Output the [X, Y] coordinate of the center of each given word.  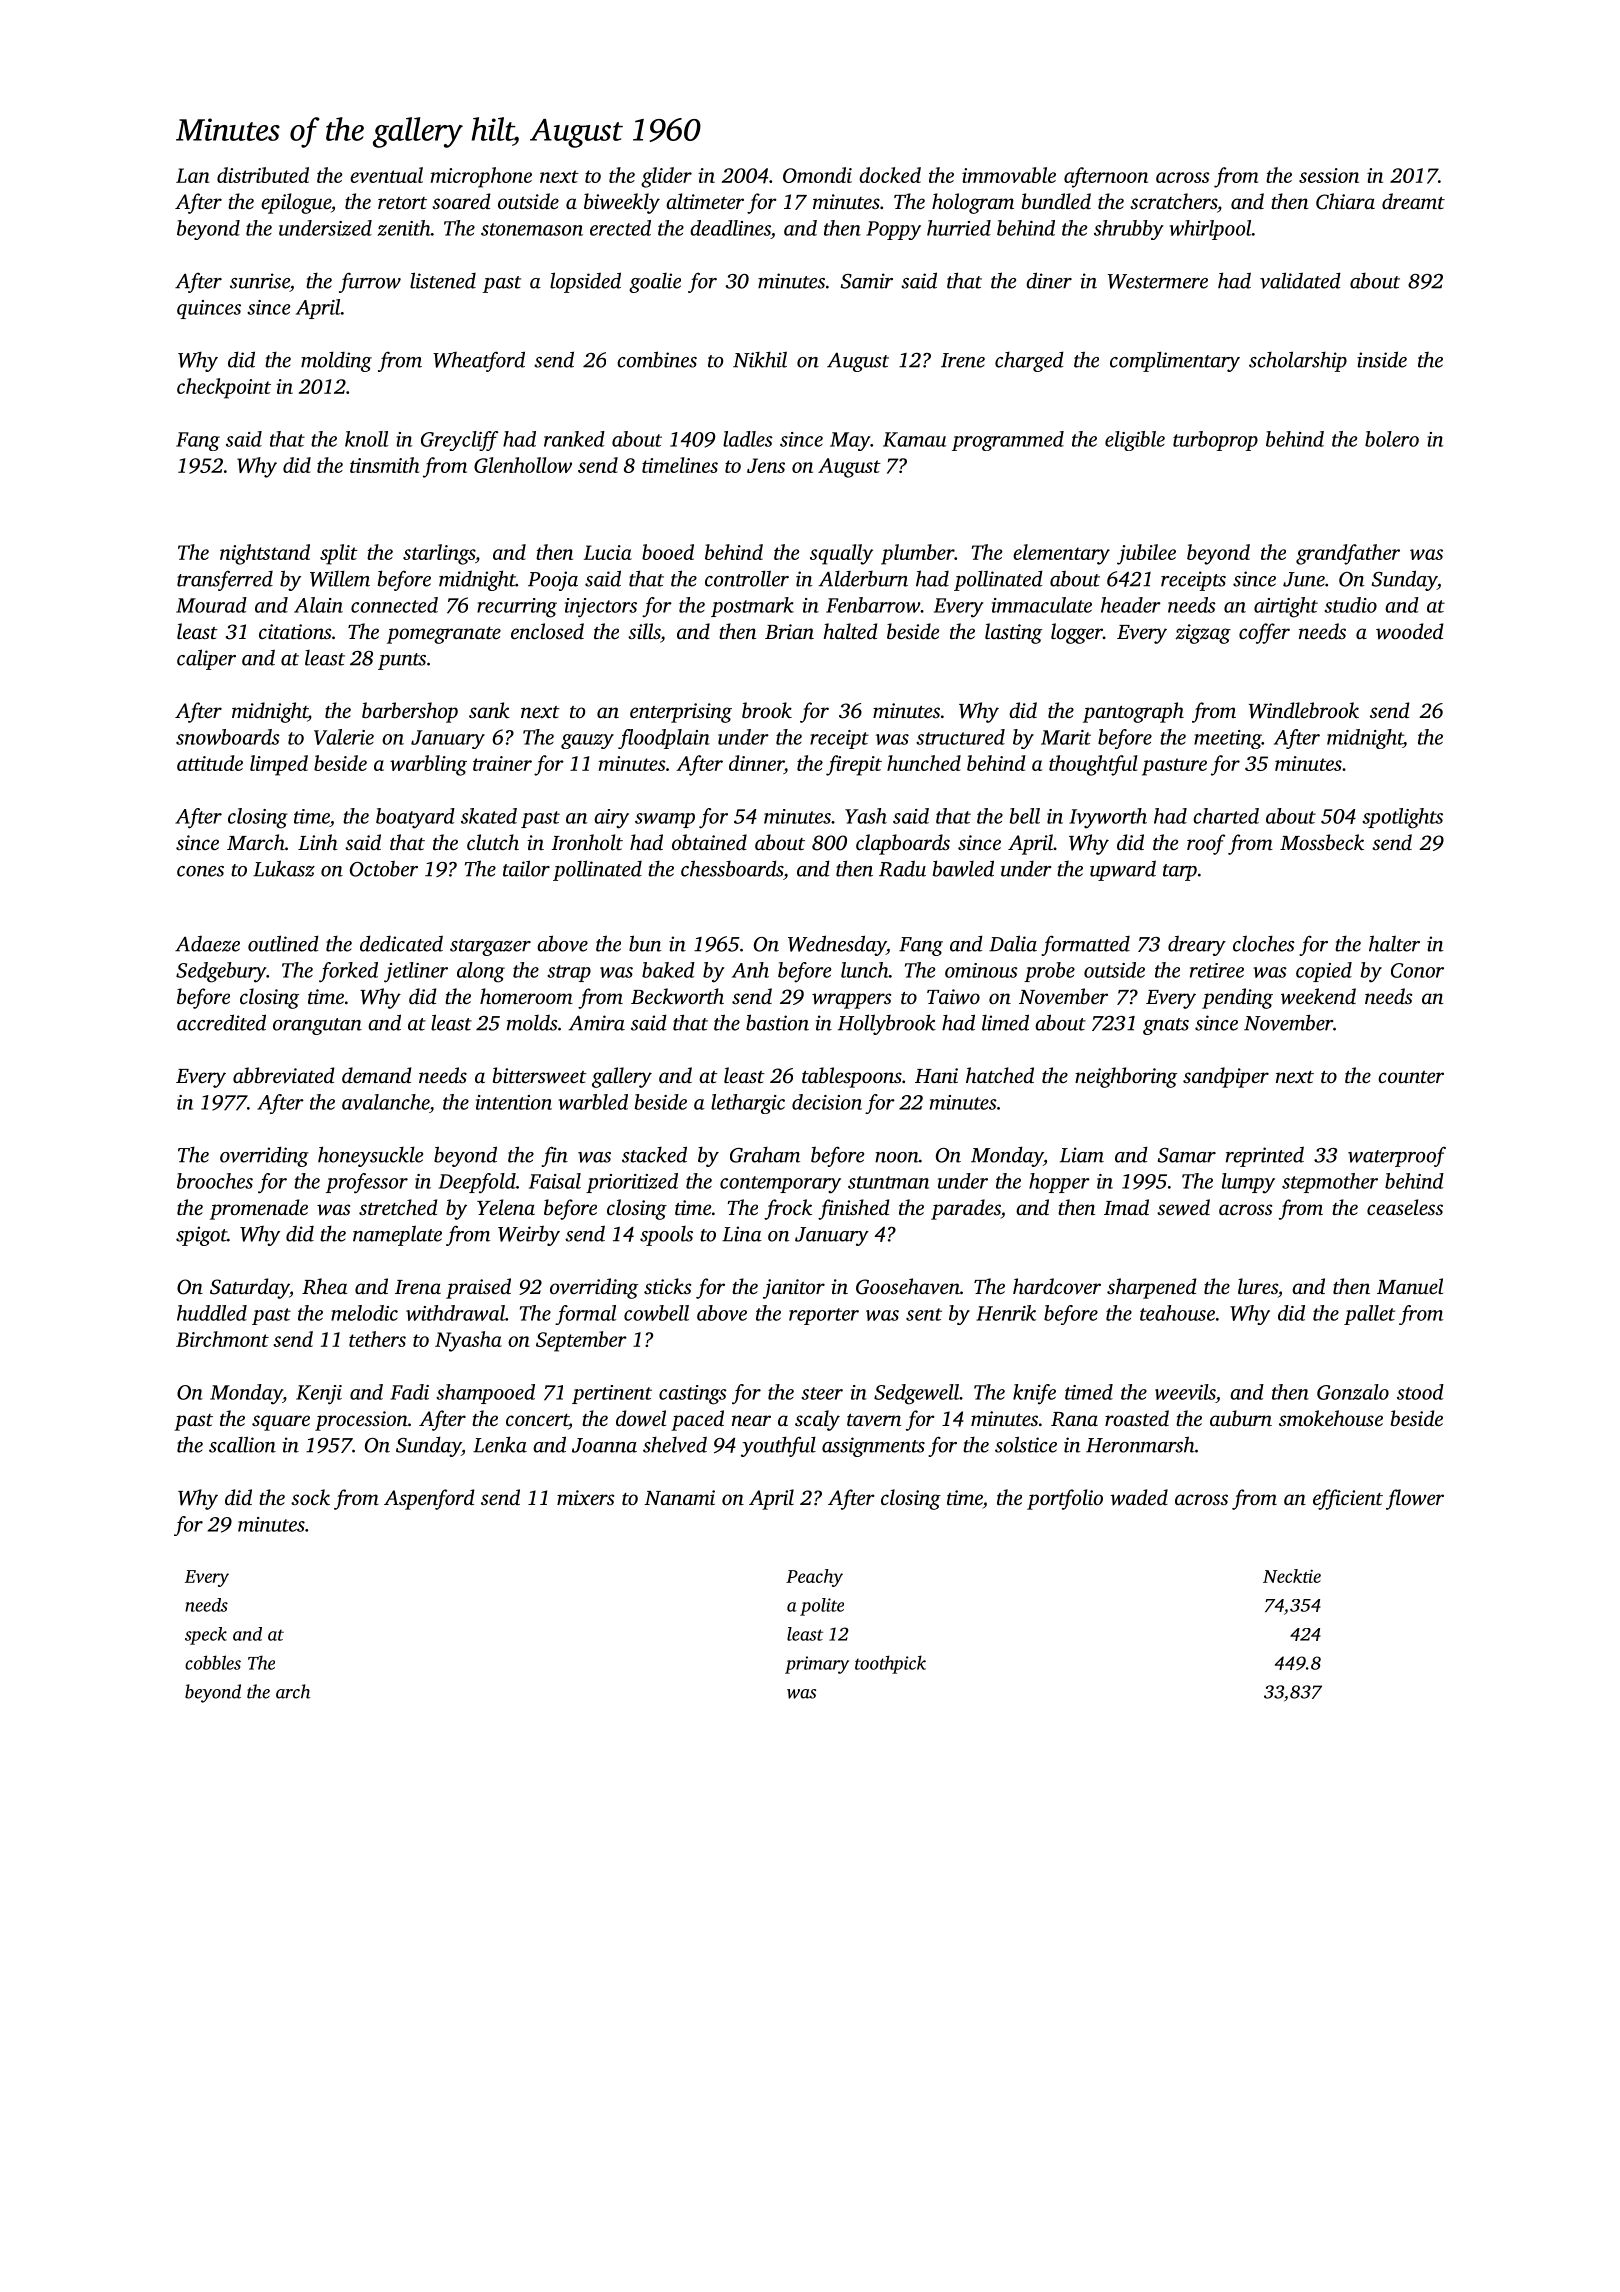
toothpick [890, 1664]
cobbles [213, 1662]
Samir [867, 281]
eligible [1135, 441]
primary [817, 1665]
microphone [481, 177]
